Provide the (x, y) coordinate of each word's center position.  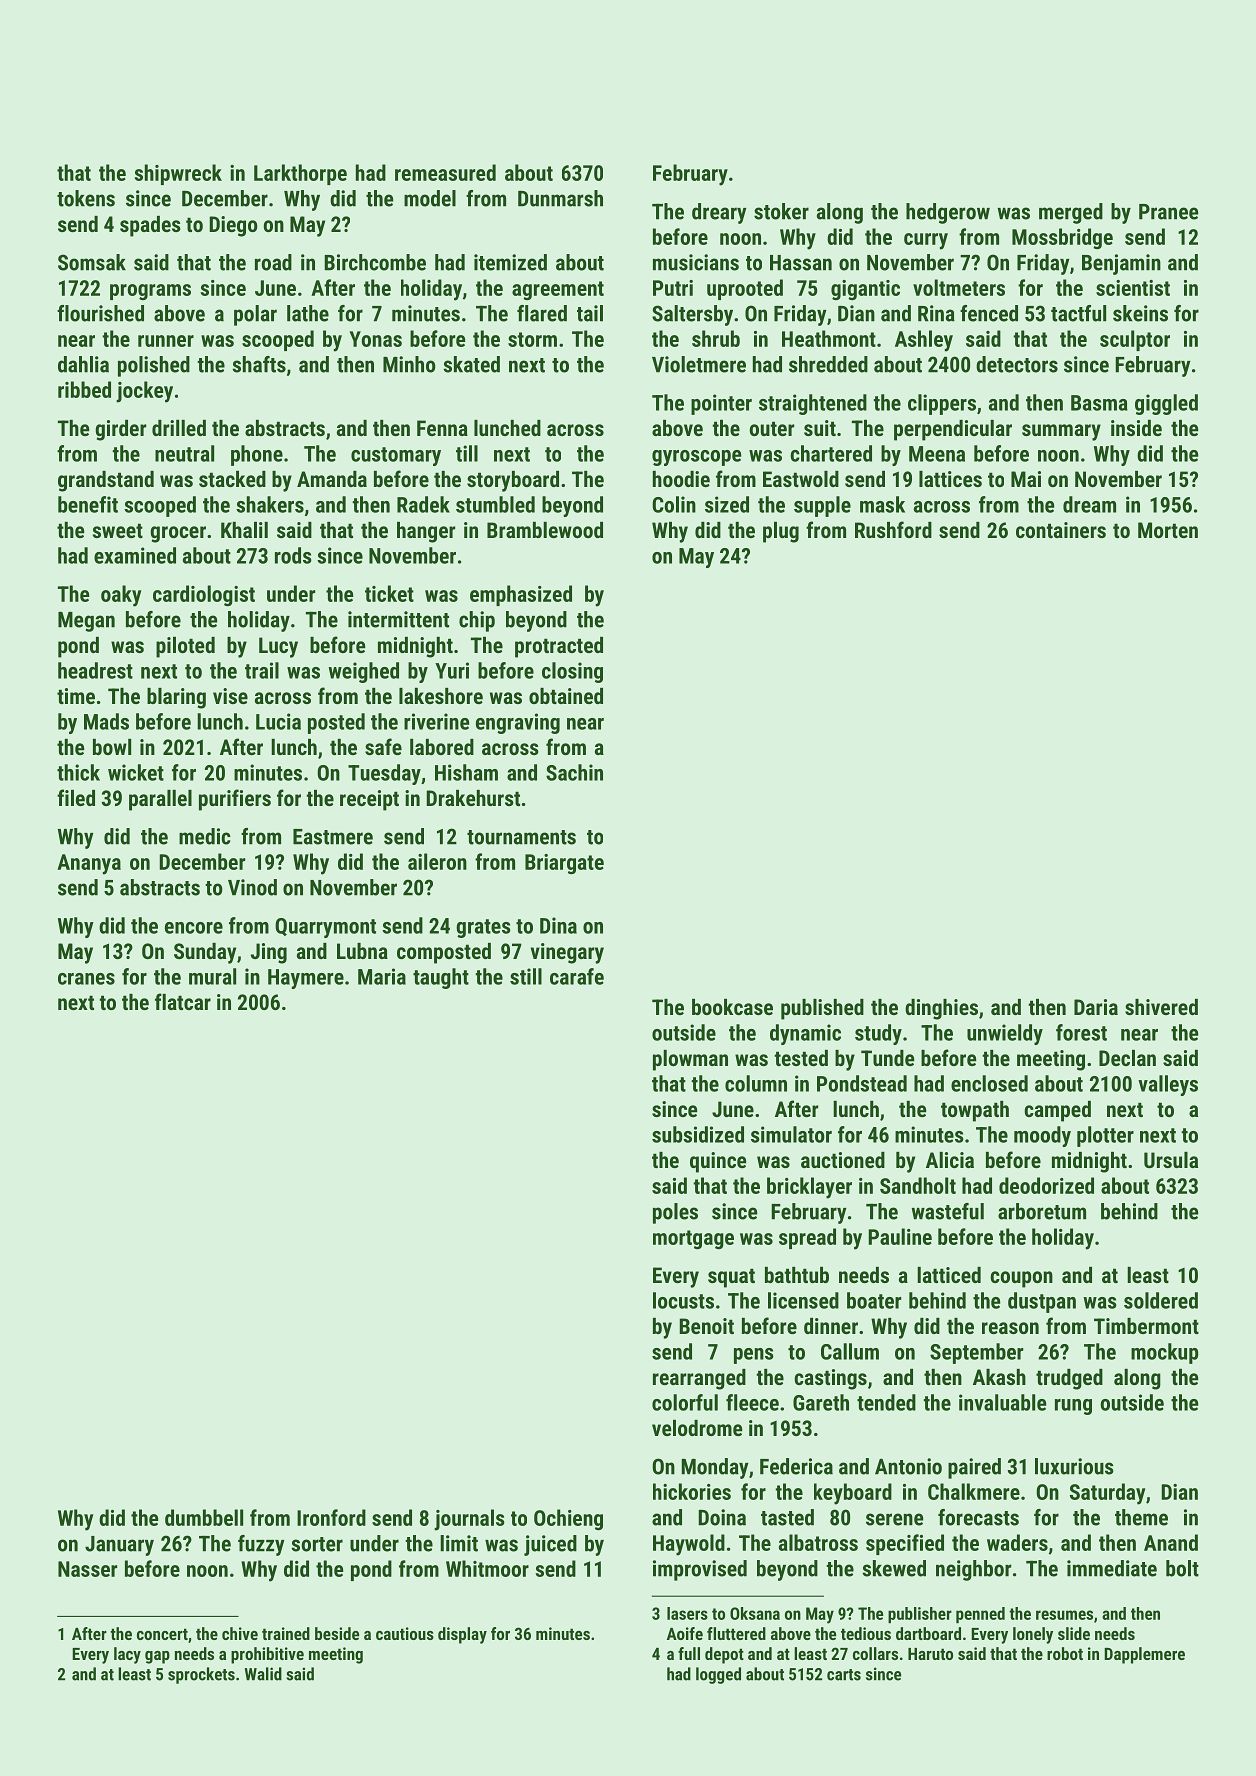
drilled (179, 428)
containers (1061, 530)
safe (383, 746)
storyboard (513, 481)
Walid (263, 1674)
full (689, 1653)
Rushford (893, 529)
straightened (813, 404)
